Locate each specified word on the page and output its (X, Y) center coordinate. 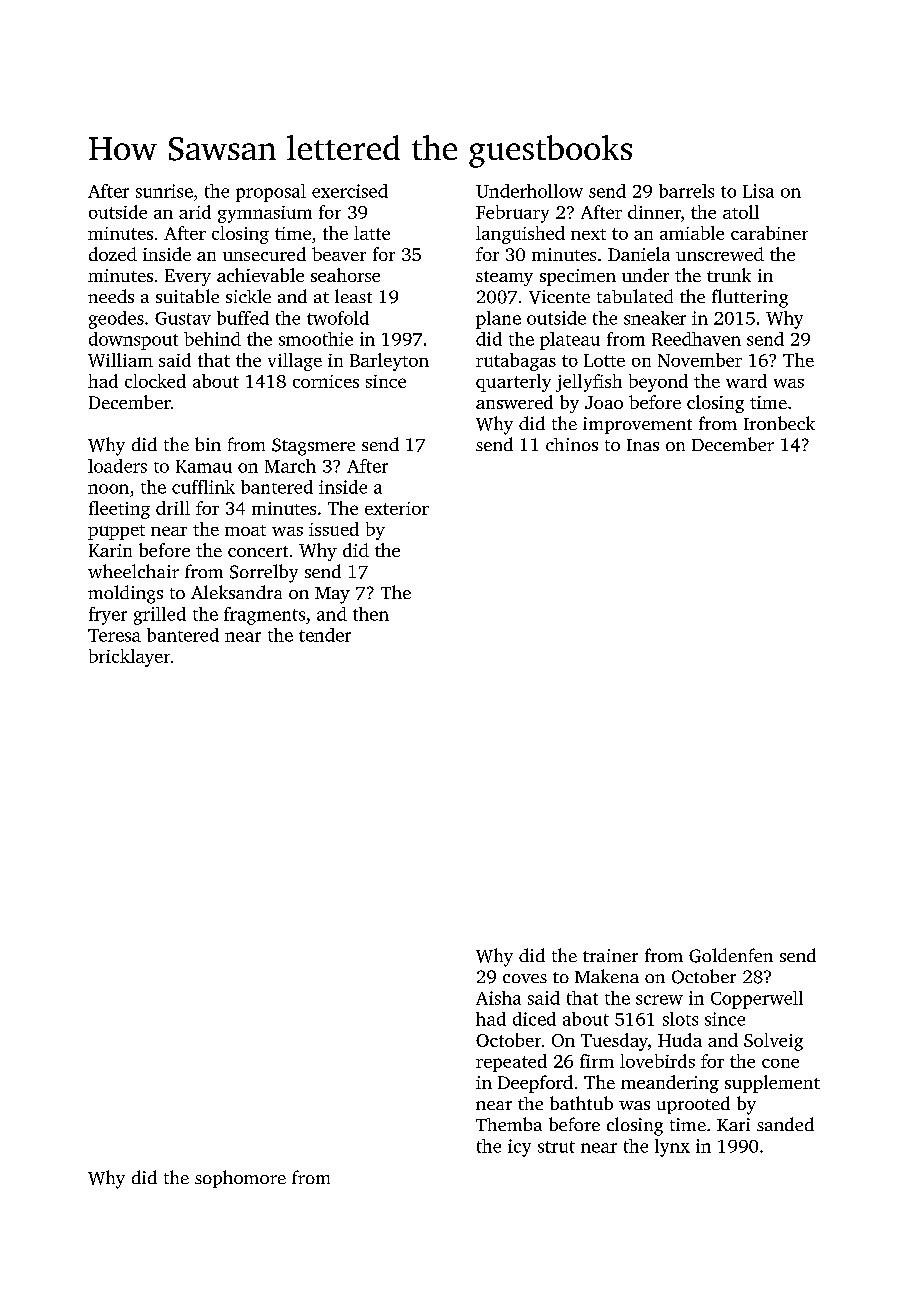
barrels (686, 191)
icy (519, 1148)
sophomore (240, 1179)
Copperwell (757, 1000)
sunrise (164, 191)
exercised (350, 191)
